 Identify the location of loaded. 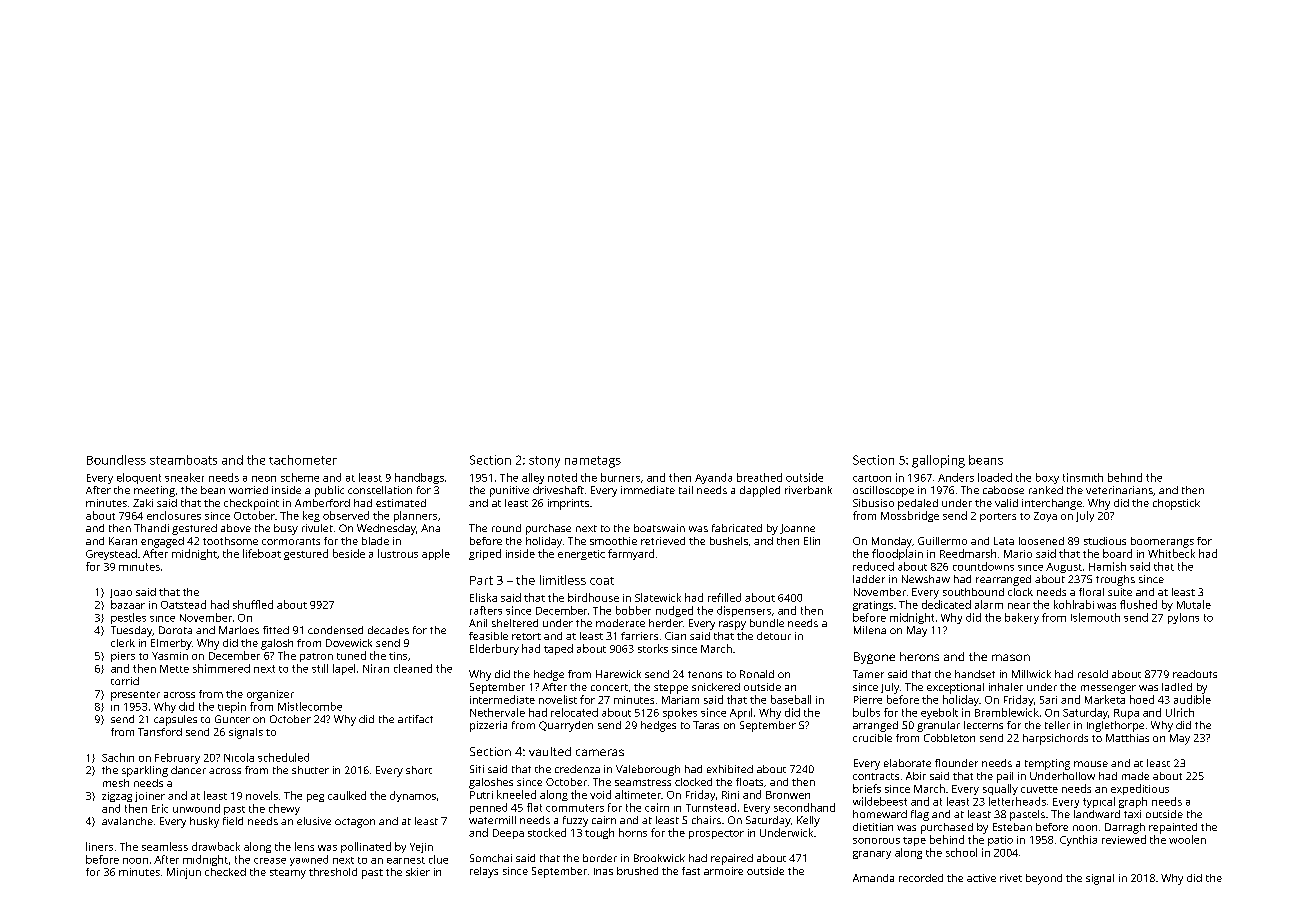
(995, 477).
